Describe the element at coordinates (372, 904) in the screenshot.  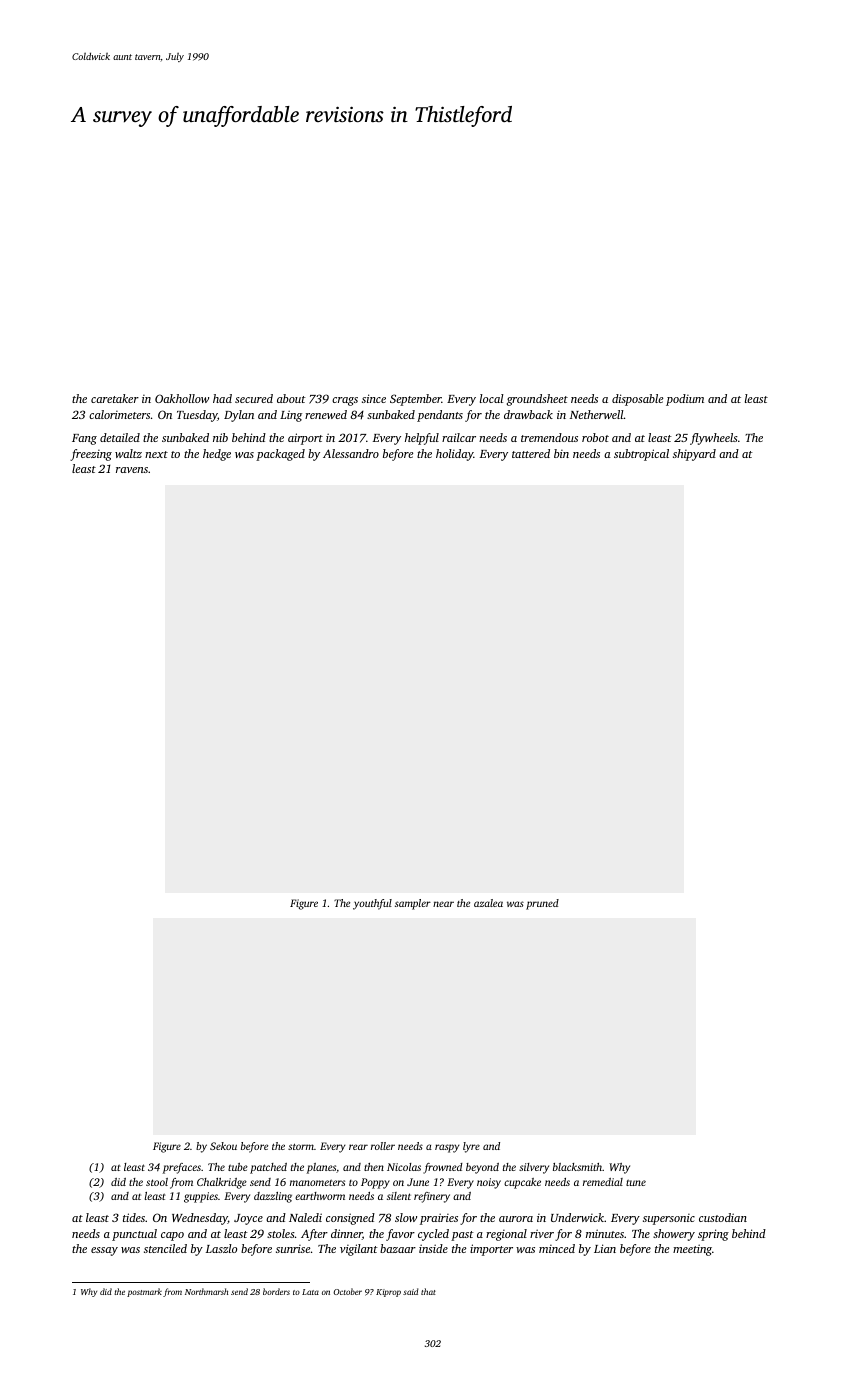
I see `youthful` at that location.
